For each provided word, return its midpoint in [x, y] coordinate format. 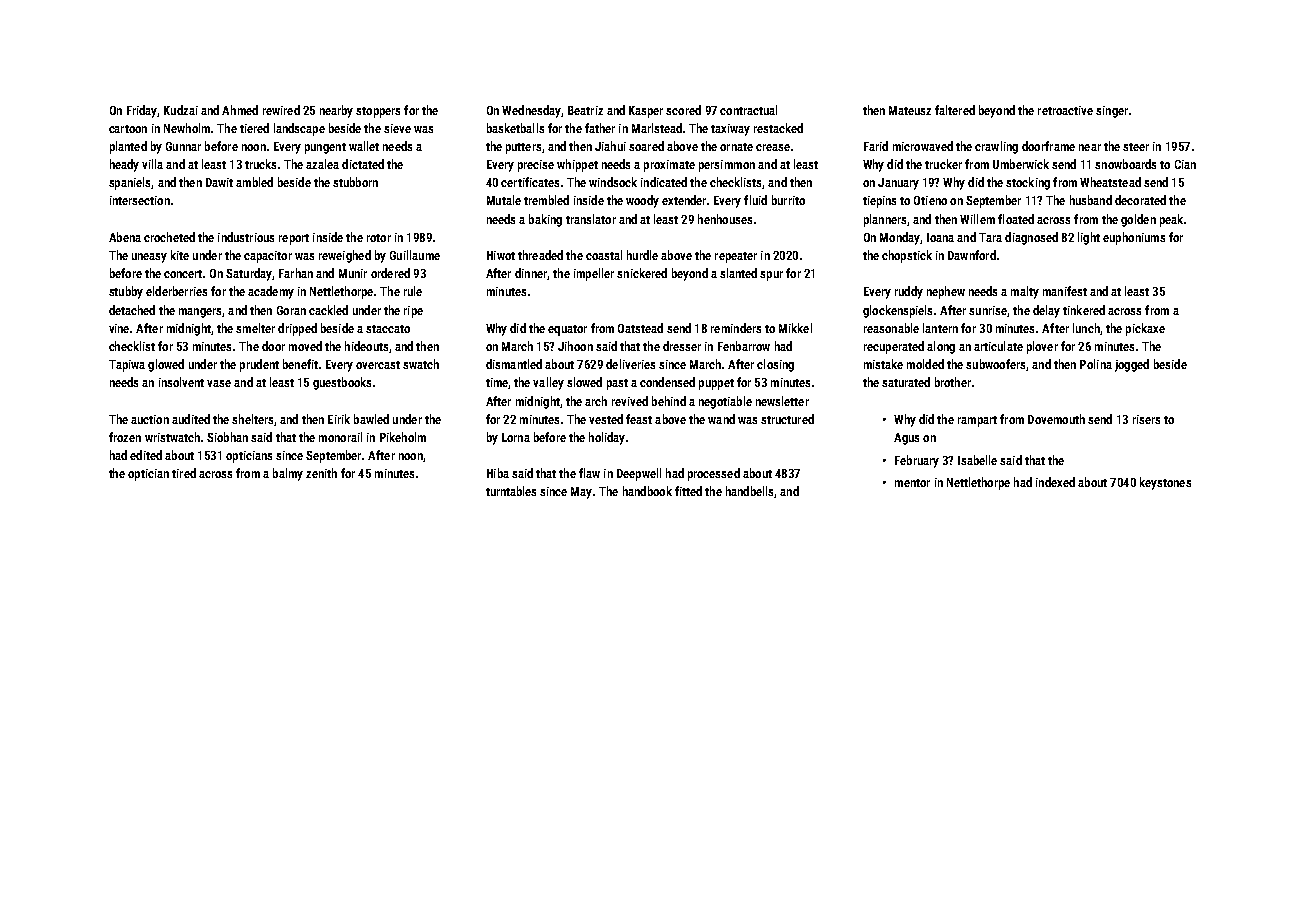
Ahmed [240, 110]
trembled [546, 200]
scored [683, 110]
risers [1146, 419]
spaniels [129, 183]
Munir [353, 273]
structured [787, 419]
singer [1112, 112]
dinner [531, 273]
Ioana [940, 237]
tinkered [1084, 310]
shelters [252, 419]
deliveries [630, 364]
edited [146, 455]
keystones [1165, 483]
